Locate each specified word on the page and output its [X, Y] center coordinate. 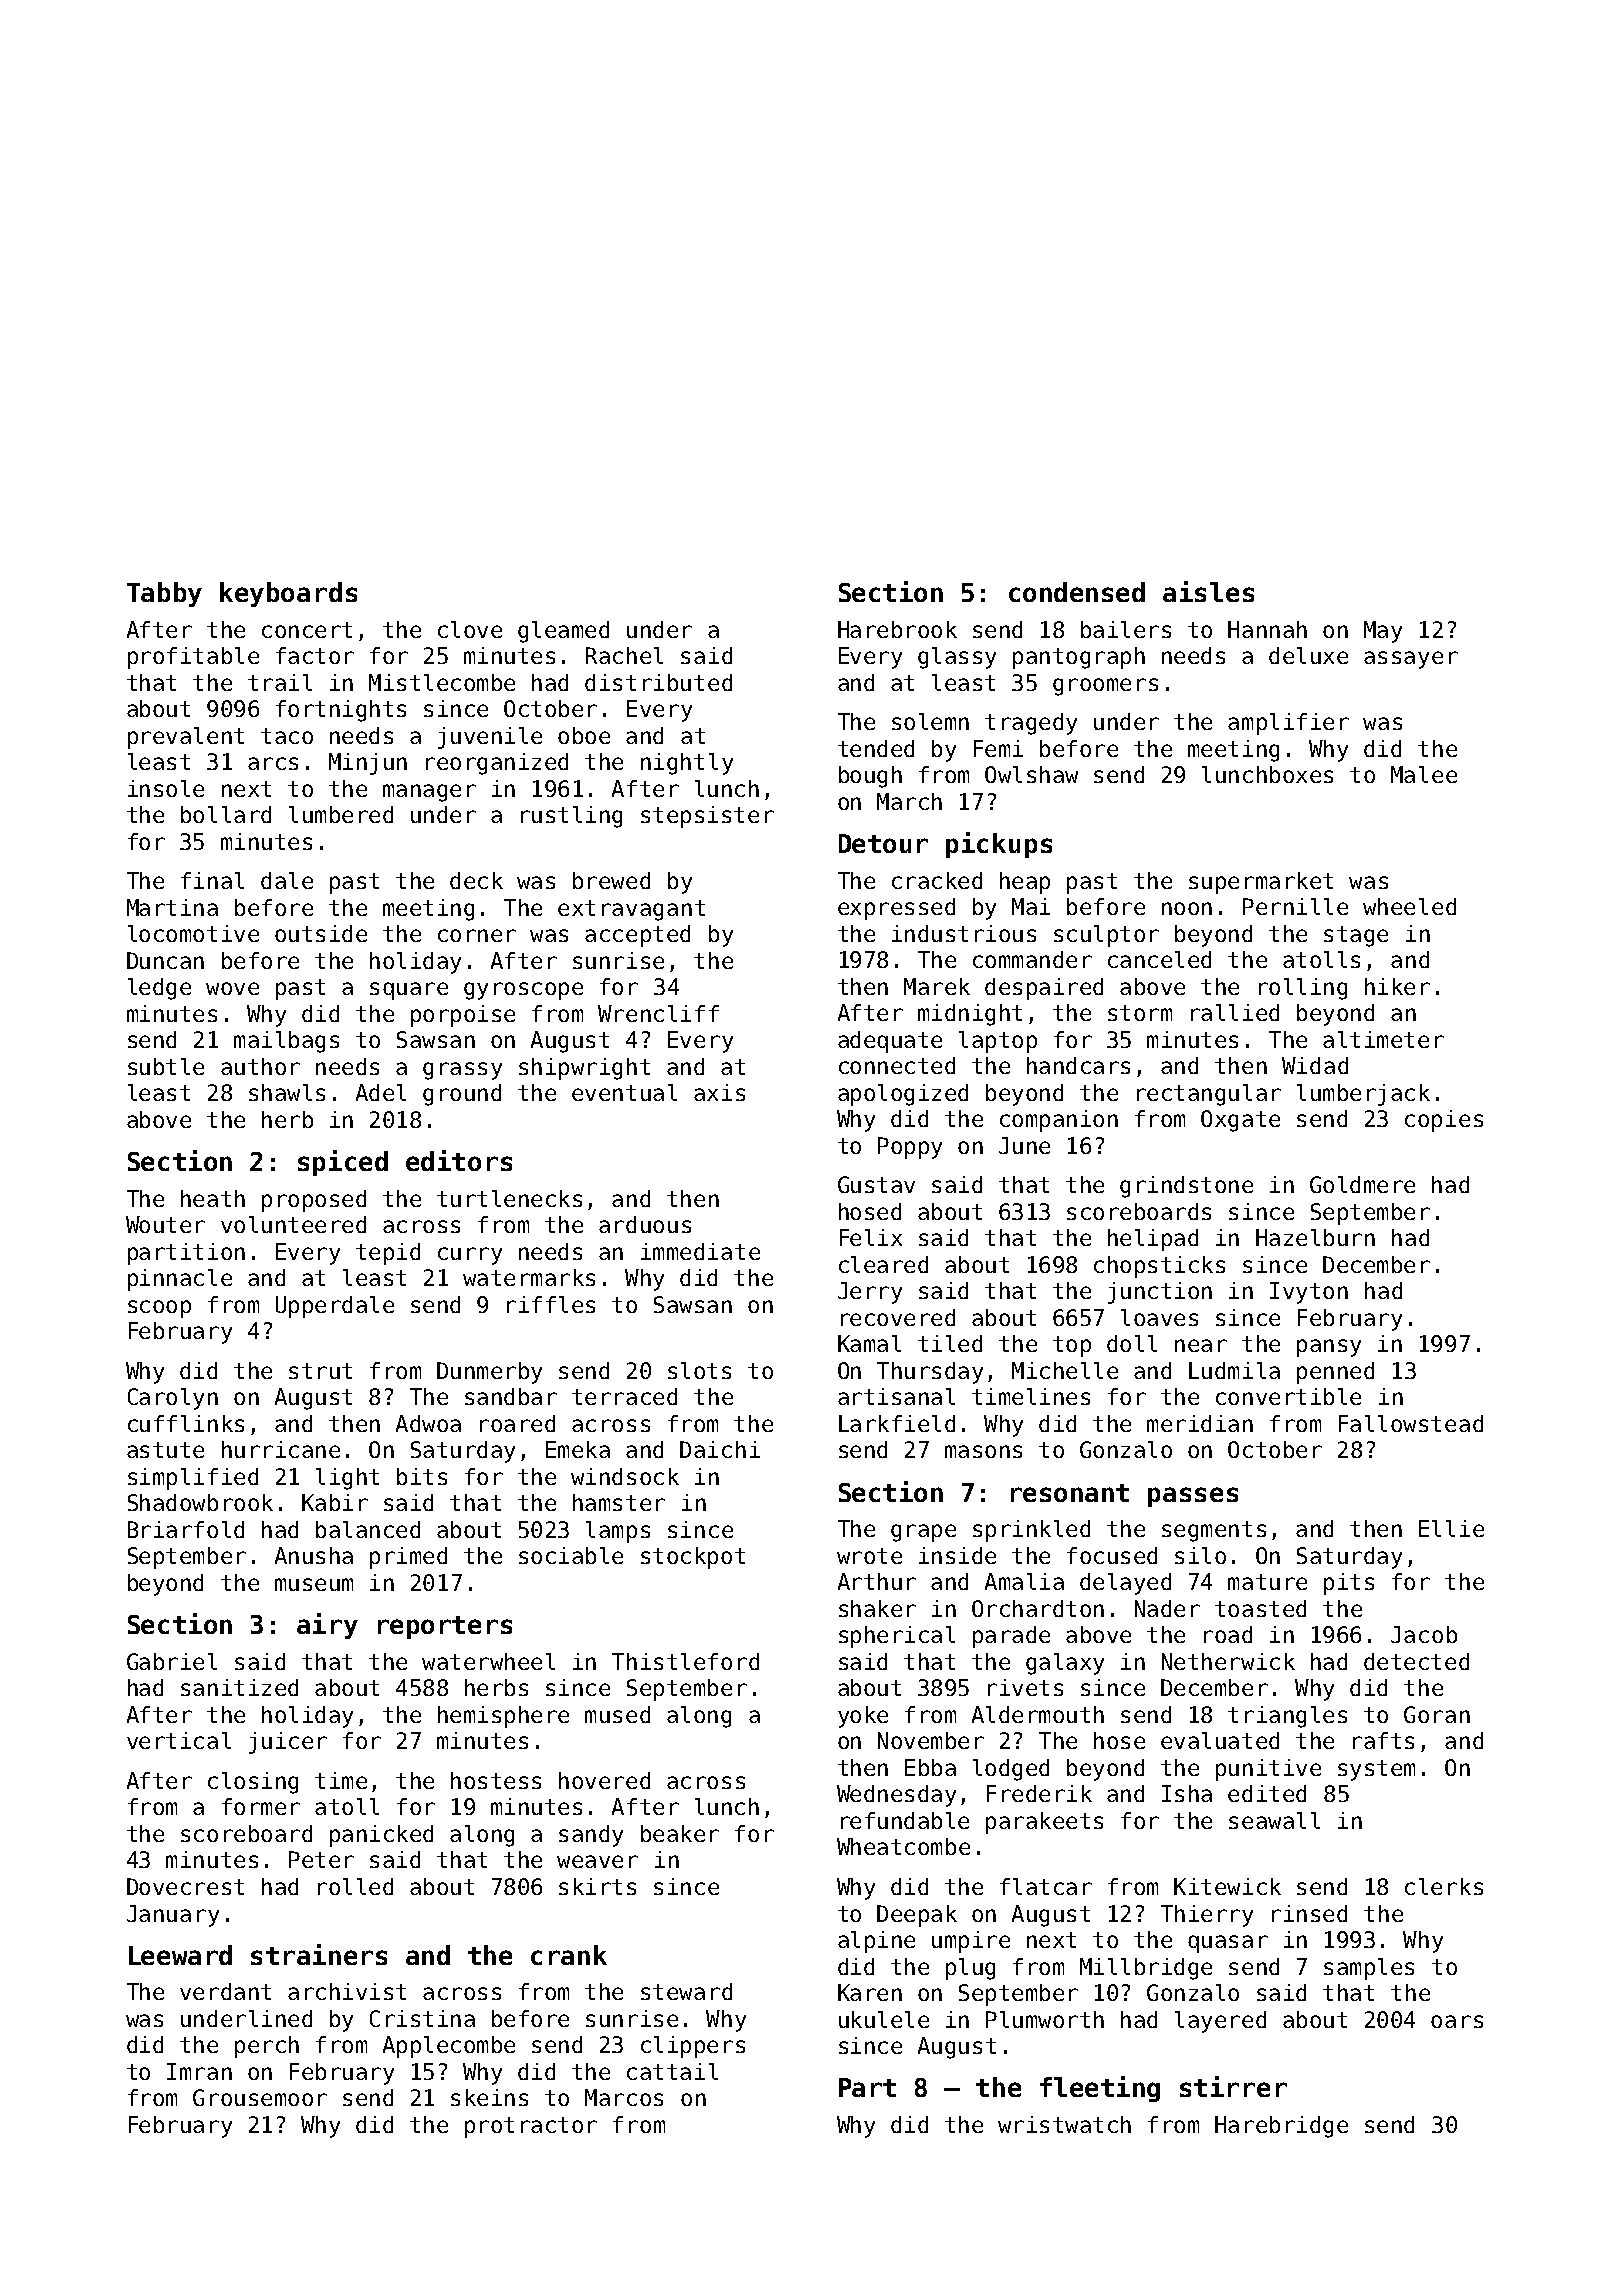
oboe [584, 735]
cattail [672, 2071]
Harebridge [1281, 2127]
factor [315, 655]
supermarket [1261, 883]
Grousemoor [260, 2097]
